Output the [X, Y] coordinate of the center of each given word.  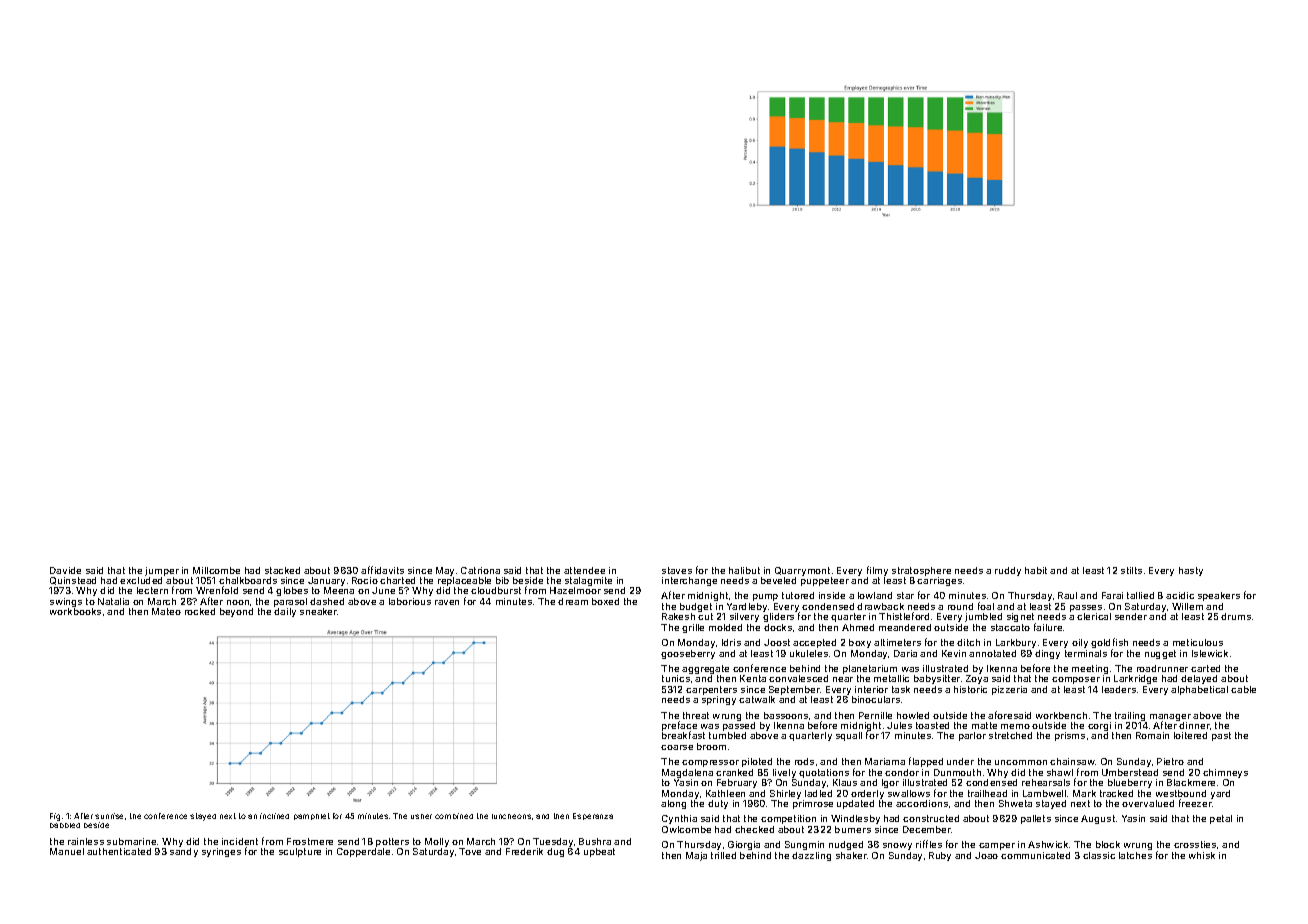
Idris [731, 642]
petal [1221, 819]
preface [679, 726]
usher [421, 816]
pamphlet [312, 816]
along [673, 804]
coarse [677, 747]
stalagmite [588, 581]
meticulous [1198, 642]
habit [1036, 570]
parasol [290, 602]
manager [1170, 718]
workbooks [75, 611]
